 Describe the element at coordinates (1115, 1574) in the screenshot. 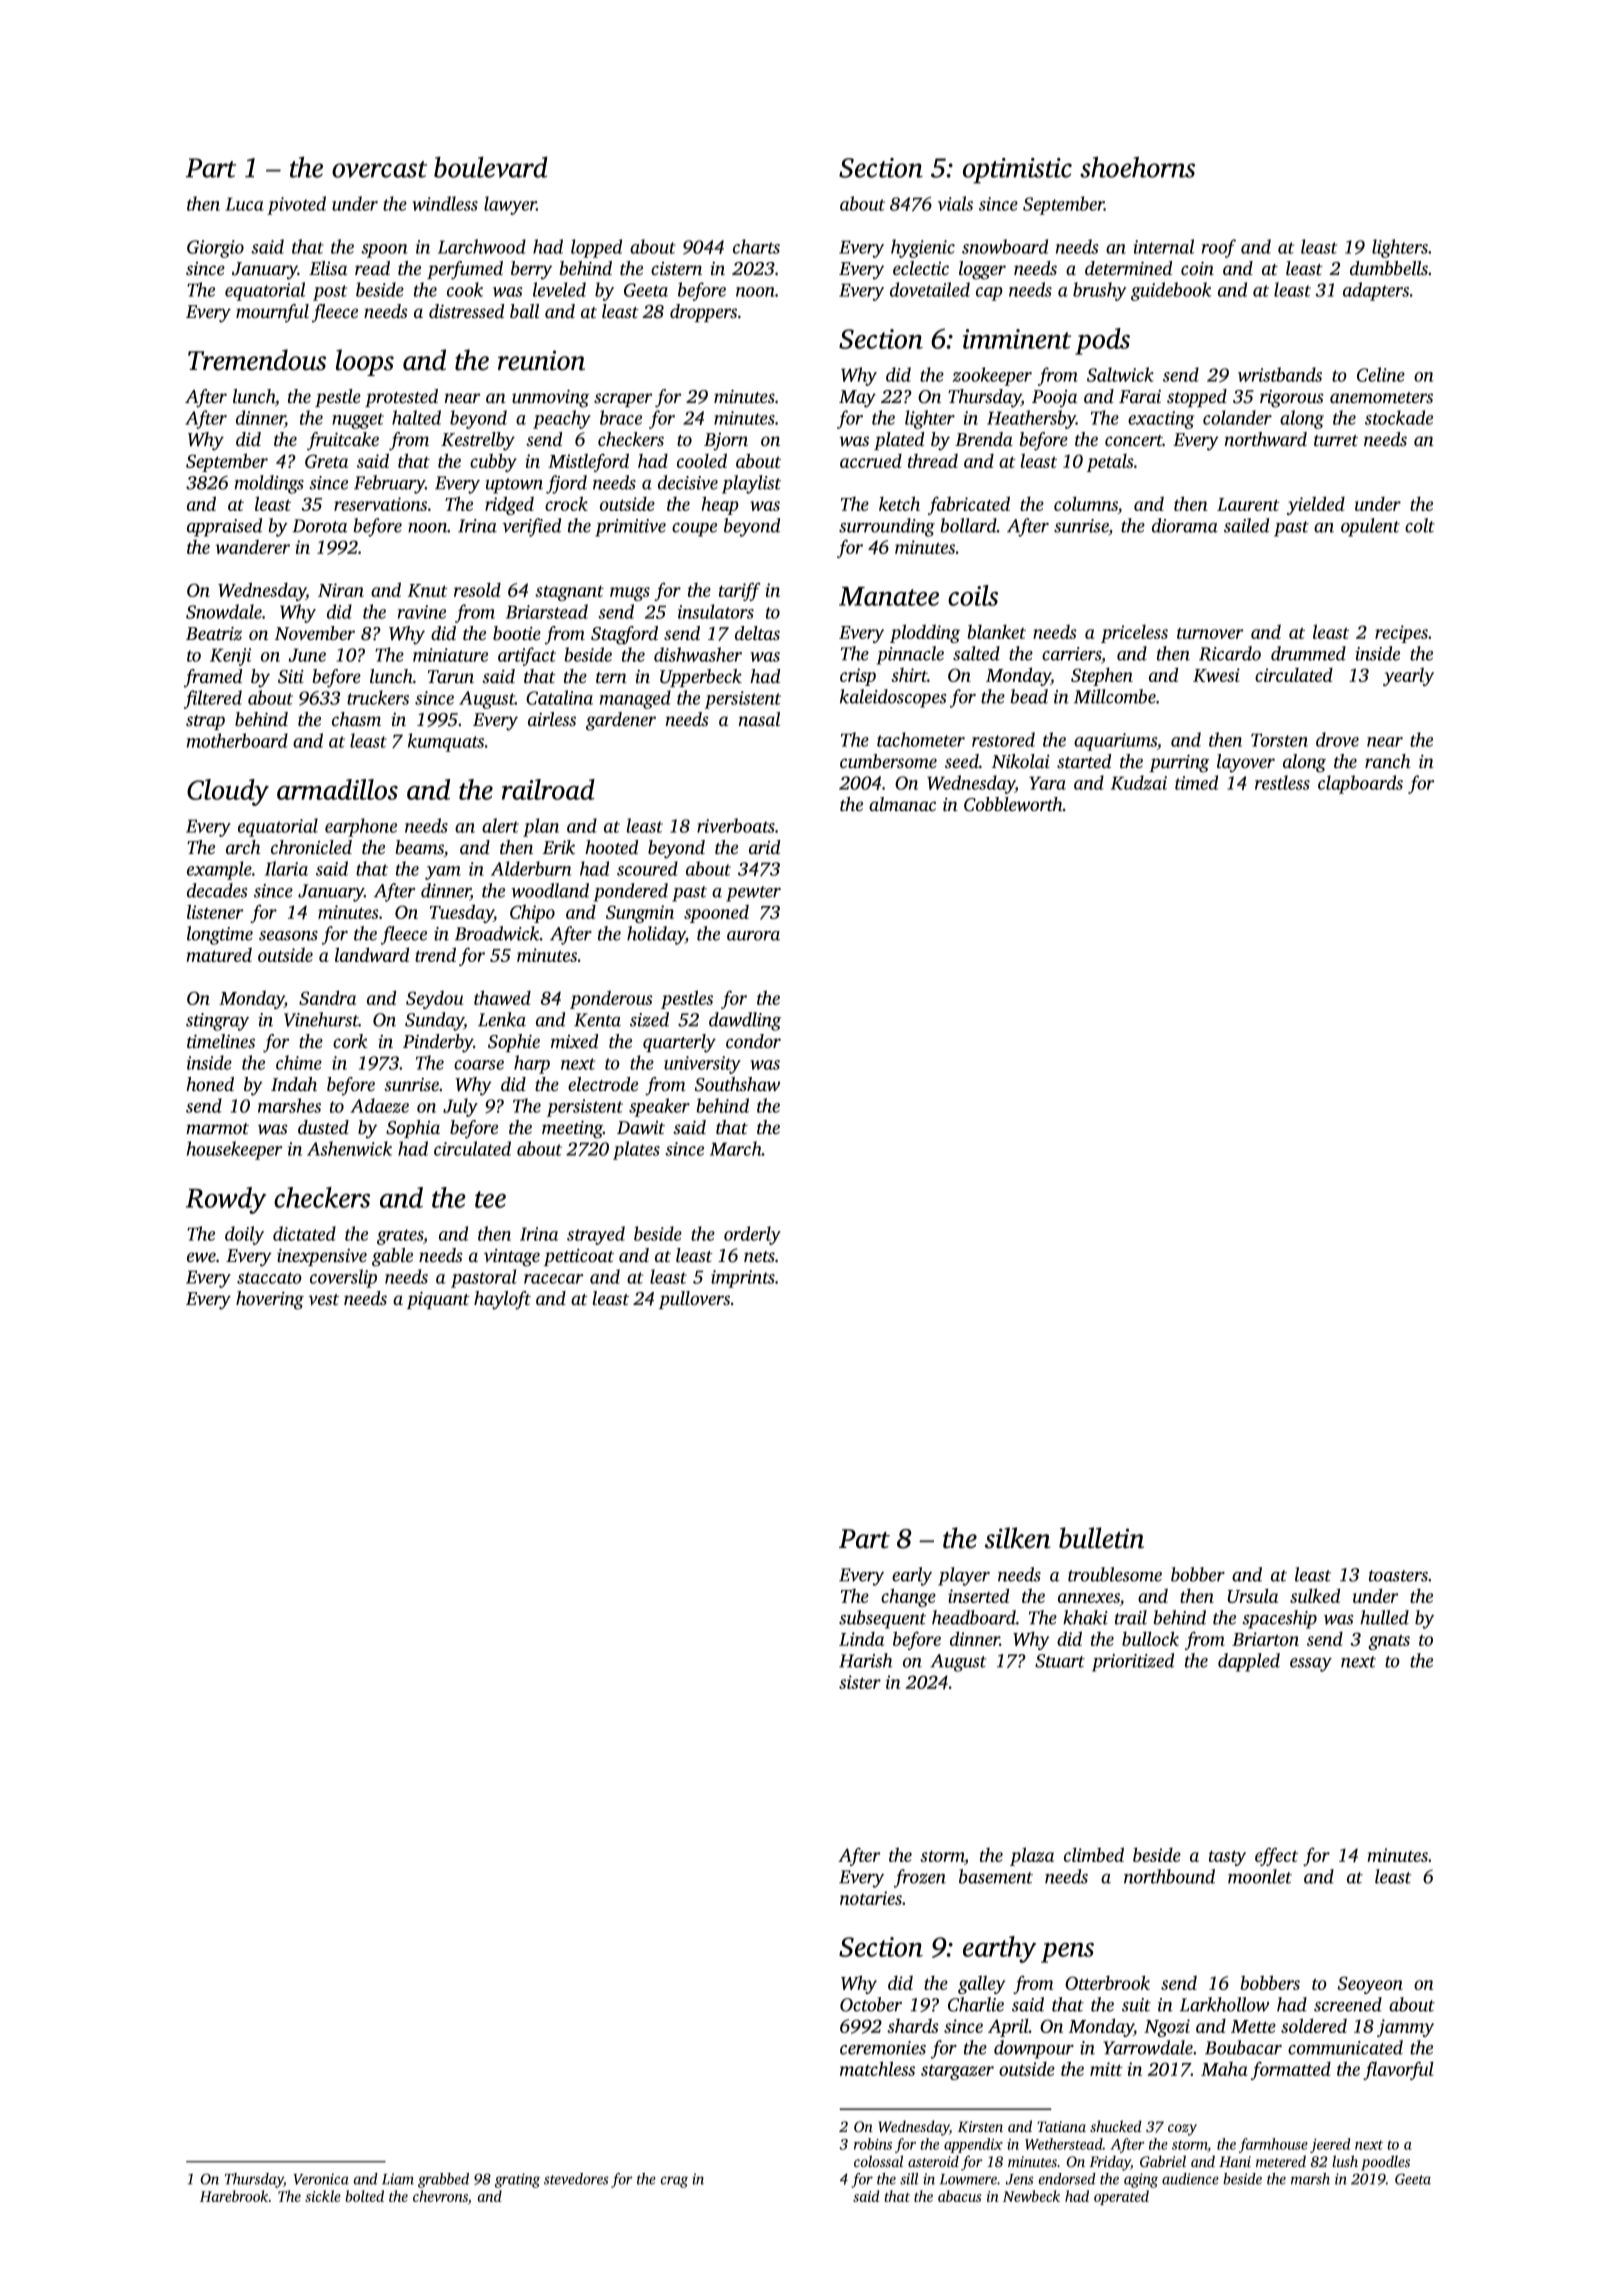

I see `troublesome` at that location.
